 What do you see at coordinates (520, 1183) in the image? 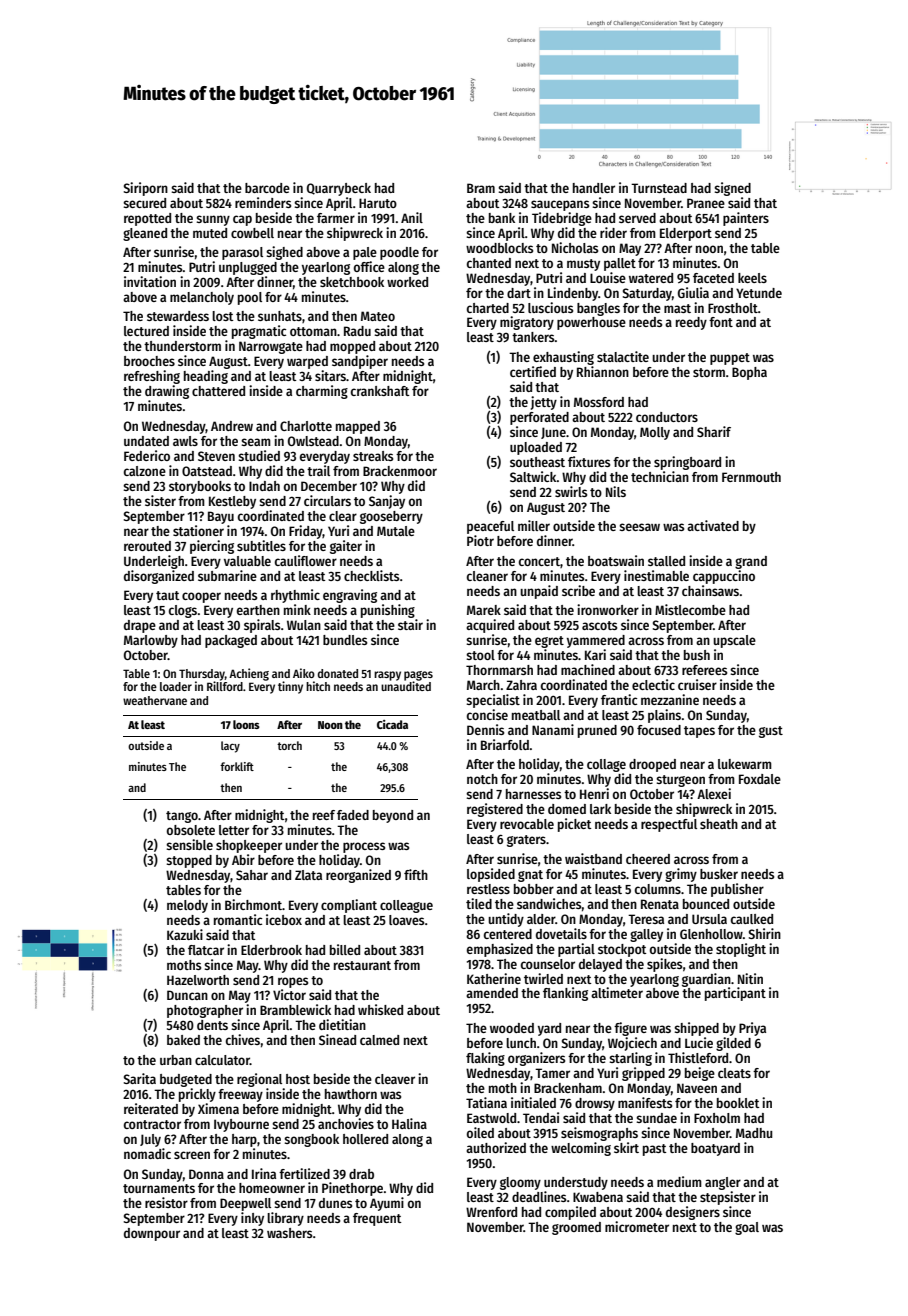
I see `gloomy` at bounding box center [520, 1183].
